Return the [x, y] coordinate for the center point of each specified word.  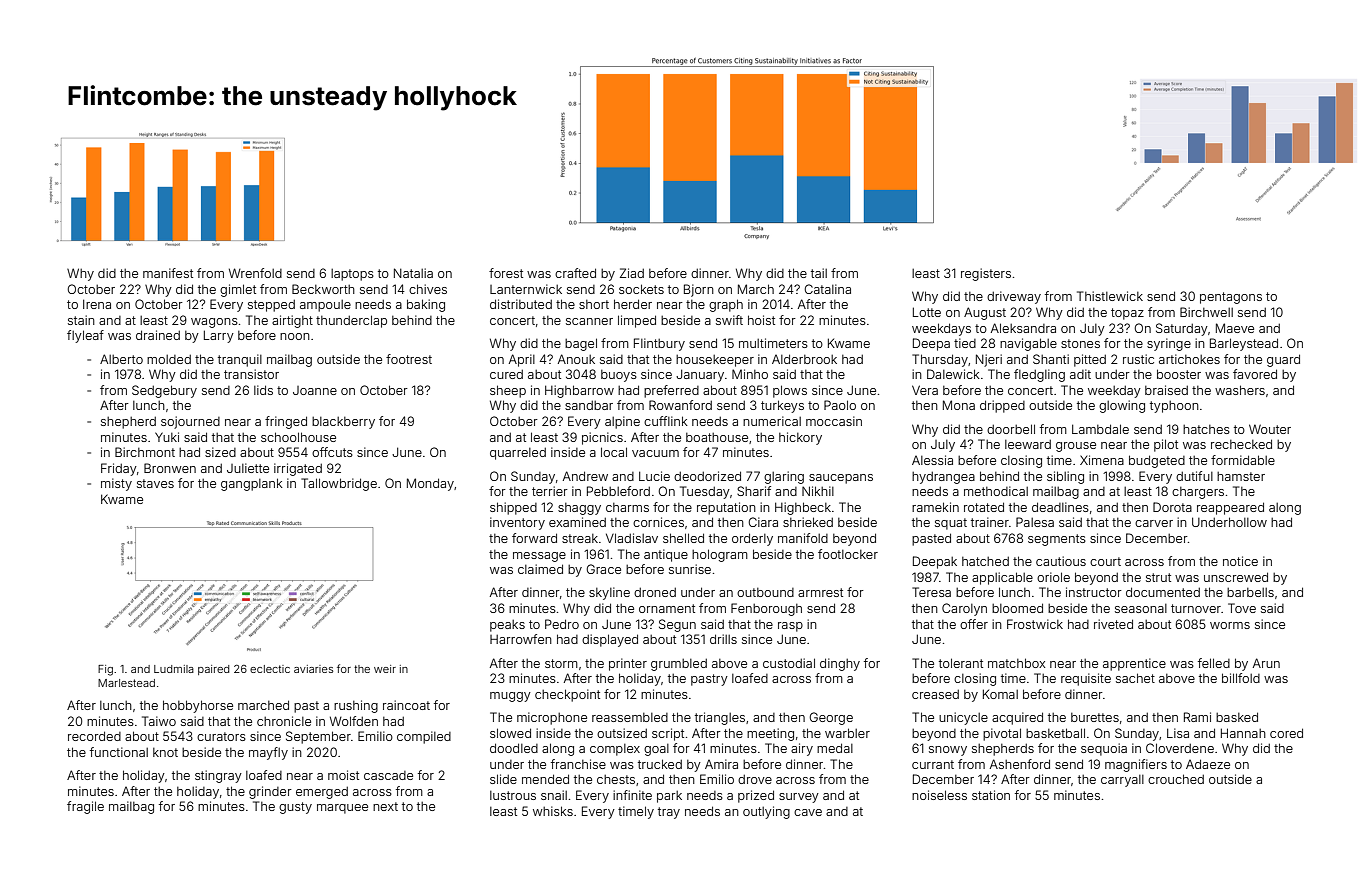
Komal [1000, 694]
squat [951, 524]
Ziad [632, 273]
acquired [1017, 718]
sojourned [190, 422]
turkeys [782, 406]
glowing [1122, 406]
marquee [342, 809]
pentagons [1231, 298]
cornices [658, 522]
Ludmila [174, 669]
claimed [540, 569]
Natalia [413, 273]
